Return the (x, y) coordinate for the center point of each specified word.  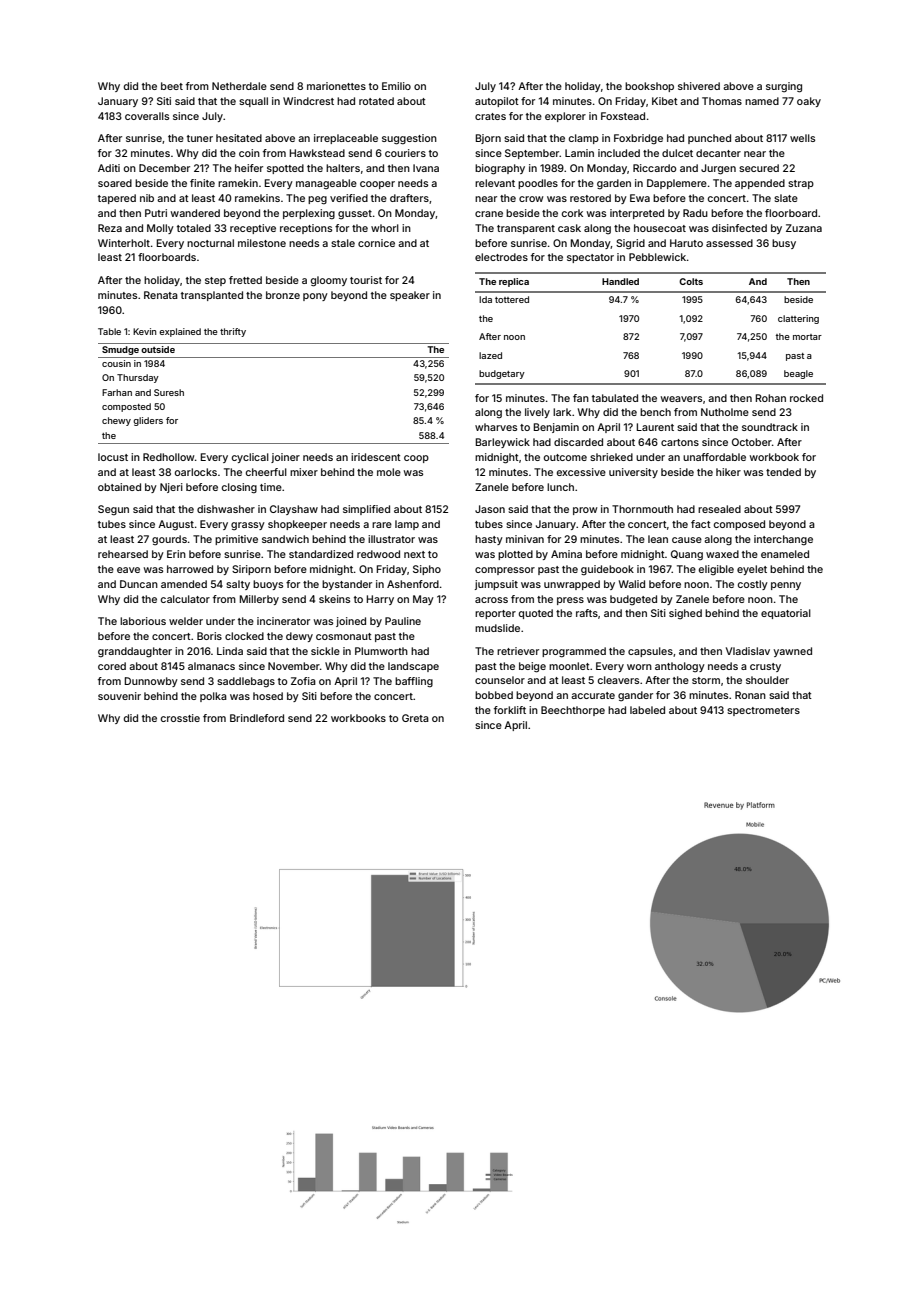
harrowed (190, 569)
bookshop (649, 87)
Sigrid (630, 244)
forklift (510, 710)
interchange (783, 540)
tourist (366, 280)
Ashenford (413, 584)
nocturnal (210, 243)
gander (635, 696)
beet (172, 86)
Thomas (722, 101)
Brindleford (257, 718)
